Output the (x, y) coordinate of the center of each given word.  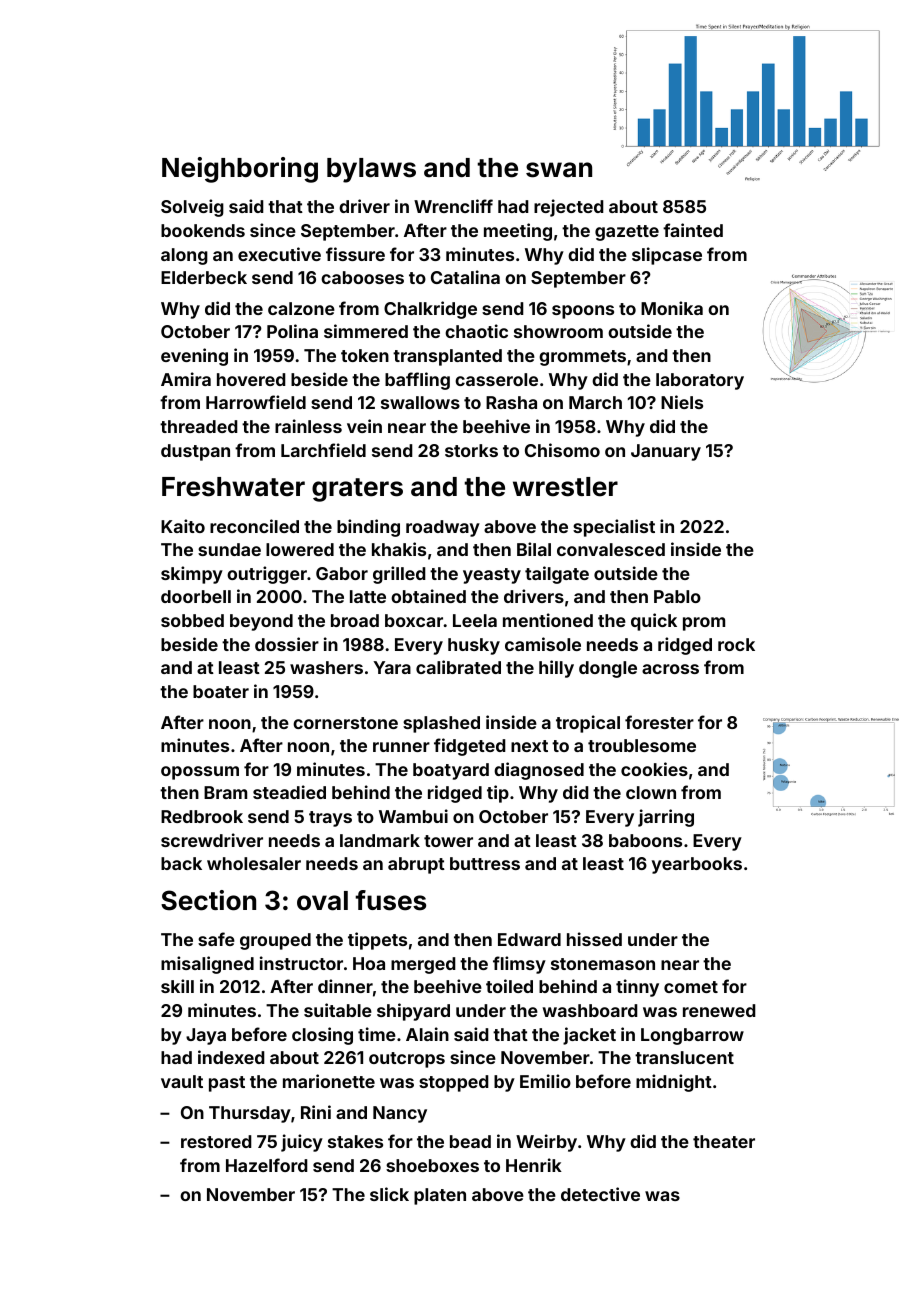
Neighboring (240, 170)
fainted (693, 230)
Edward (529, 939)
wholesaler (254, 863)
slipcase (667, 256)
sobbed (192, 620)
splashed (441, 724)
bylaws (371, 170)
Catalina (465, 277)
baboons (645, 840)
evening (194, 357)
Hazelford (267, 1165)
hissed (594, 939)
